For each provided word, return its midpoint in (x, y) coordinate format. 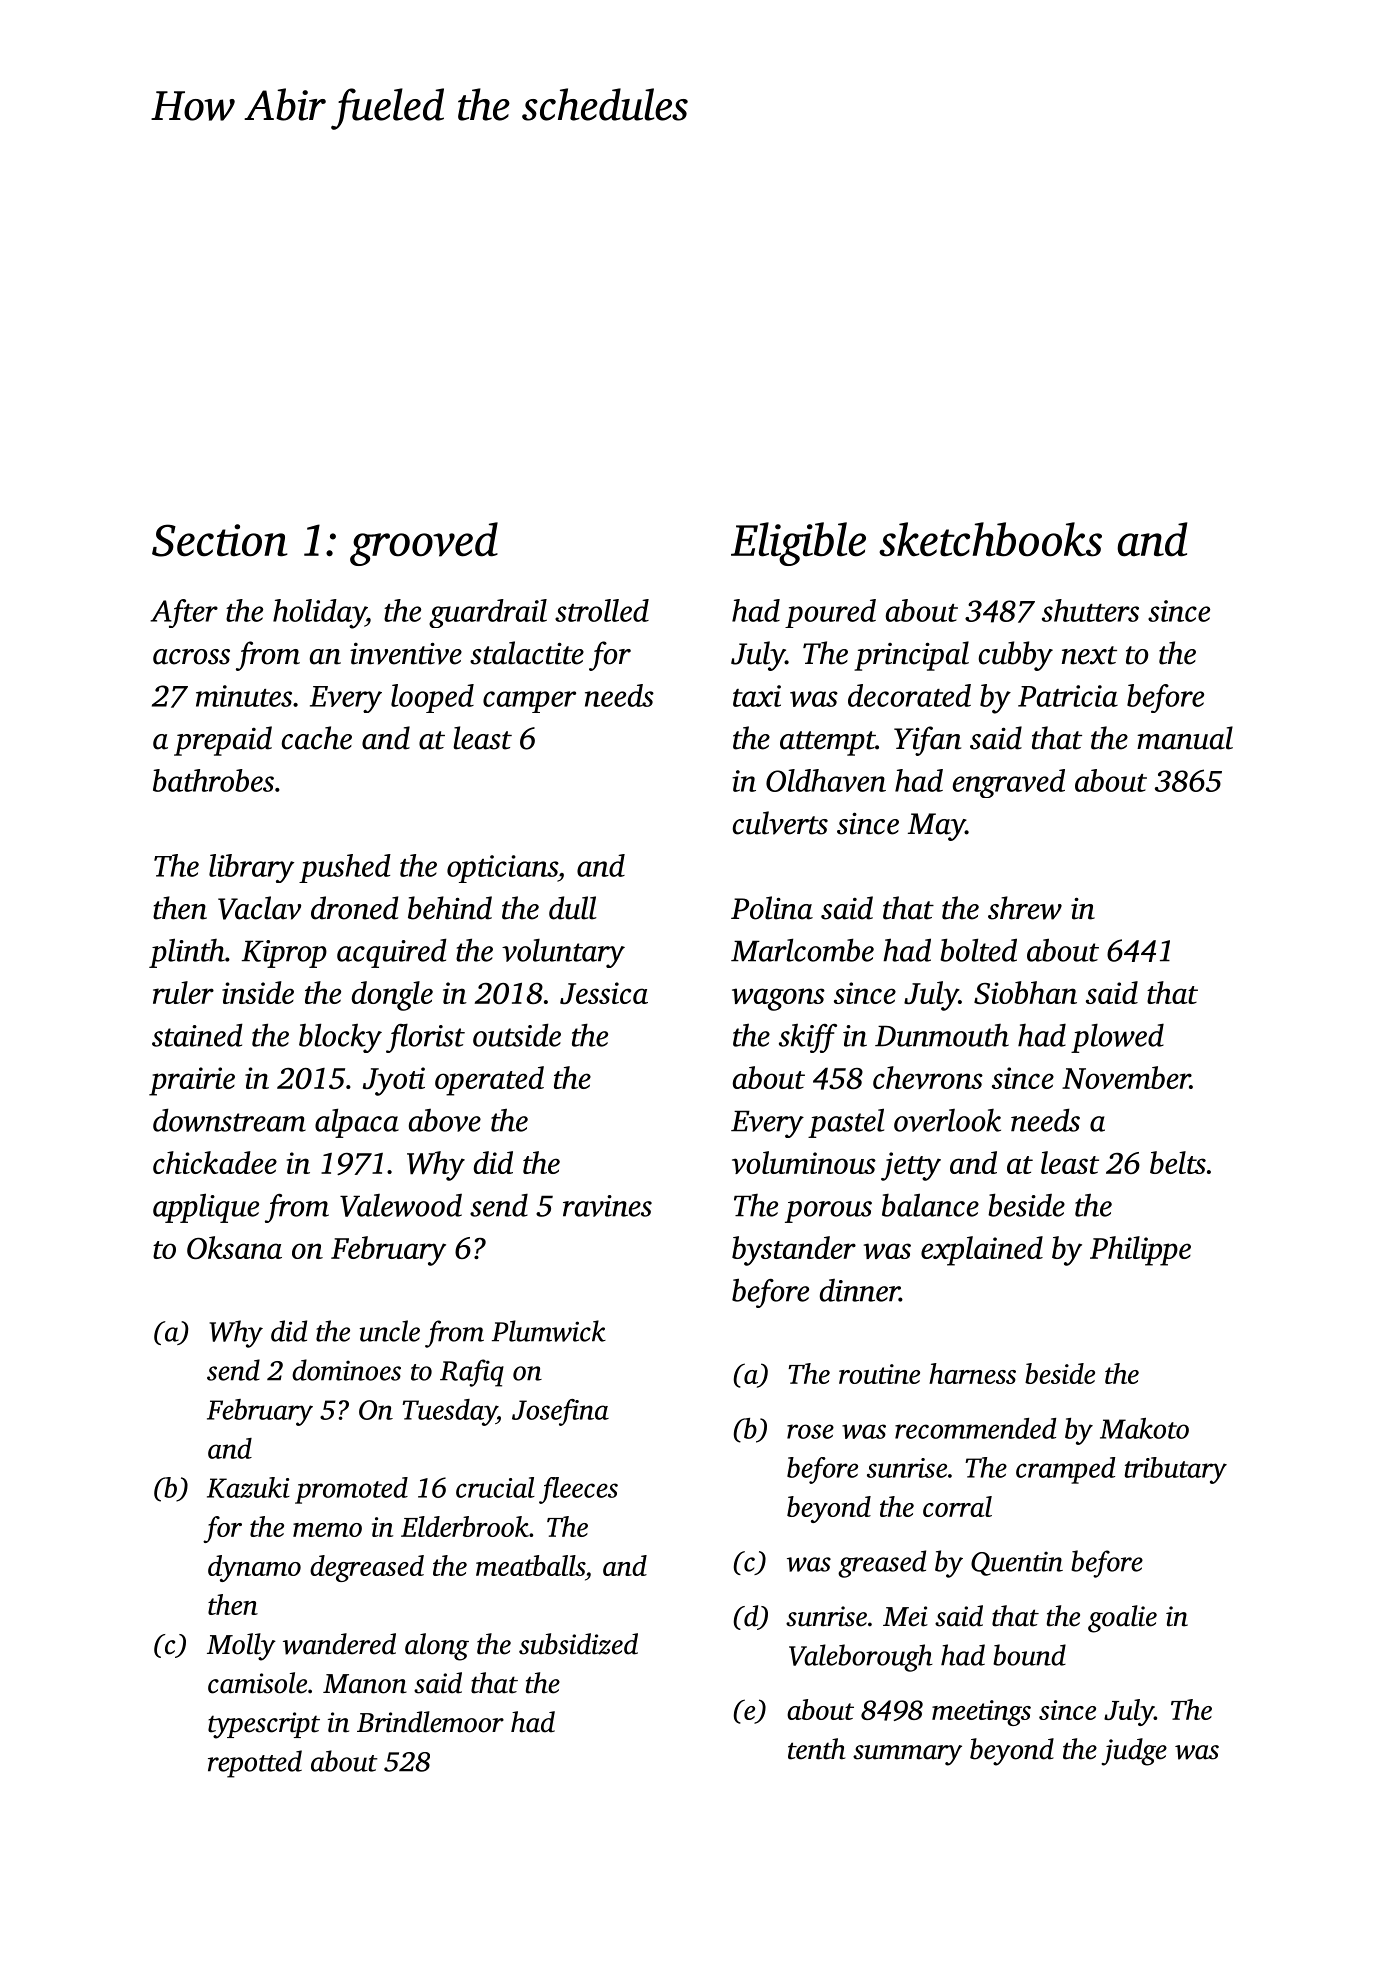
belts (1178, 1162)
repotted (255, 1764)
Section (220, 540)
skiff (808, 1038)
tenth (816, 1749)
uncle (390, 1331)
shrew (1025, 908)
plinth (187, 953)
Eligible (798, 544)
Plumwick (549, 1331)
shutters (1090, 610)
